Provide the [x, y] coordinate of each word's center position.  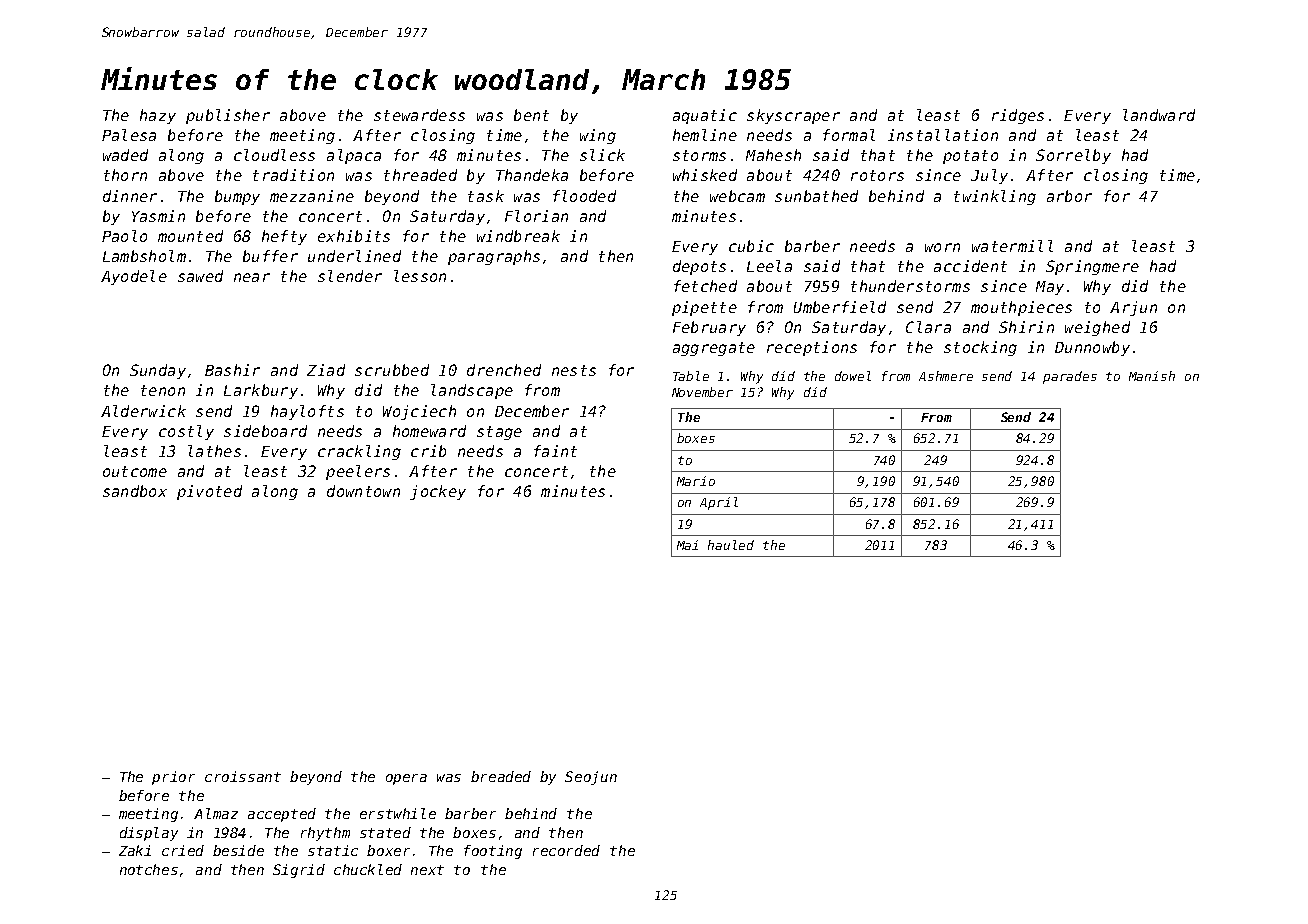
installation [943, 135]
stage [499, 433]
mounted [190, 236]
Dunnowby [1092, 348]
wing [598, 136]
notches [149, 869]
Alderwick [143, 411]
